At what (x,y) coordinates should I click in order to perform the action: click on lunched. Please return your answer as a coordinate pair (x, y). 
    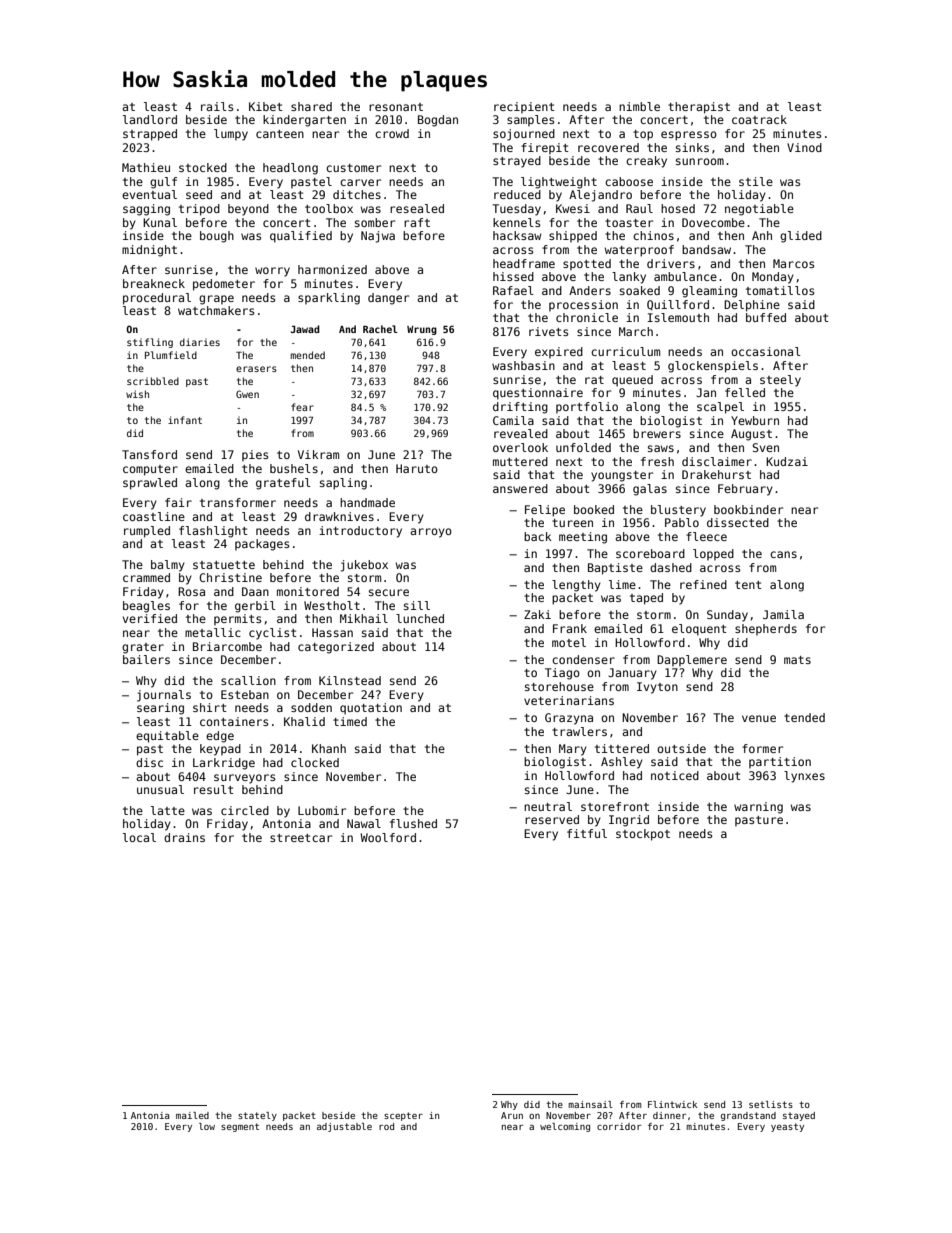
    Looking at the image, I should click on (420, 618).
